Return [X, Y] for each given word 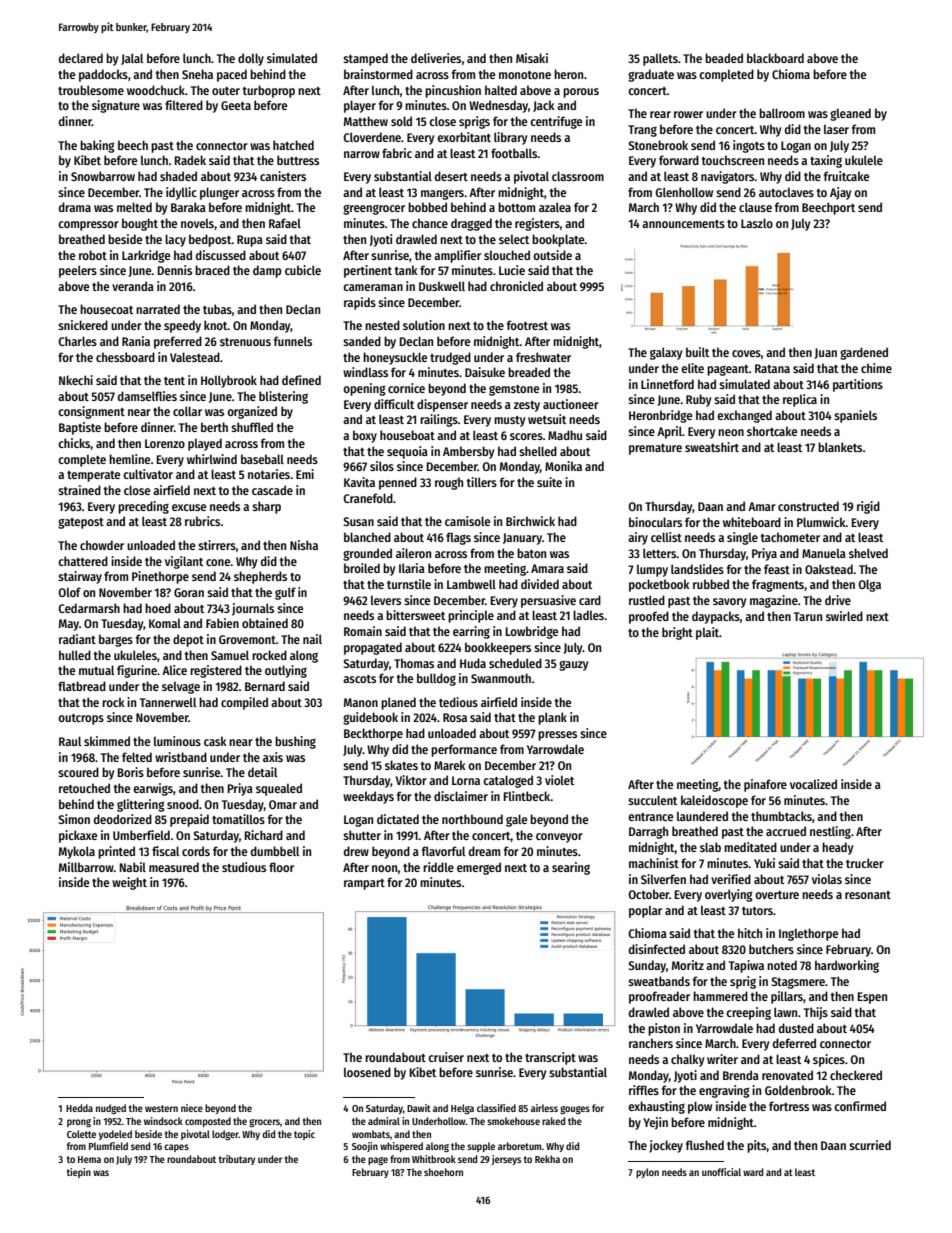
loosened [367, 1072]
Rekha [547, 1159]
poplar [645, 912]
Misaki [532, 58]
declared [81, 58]
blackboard [775, 58]
